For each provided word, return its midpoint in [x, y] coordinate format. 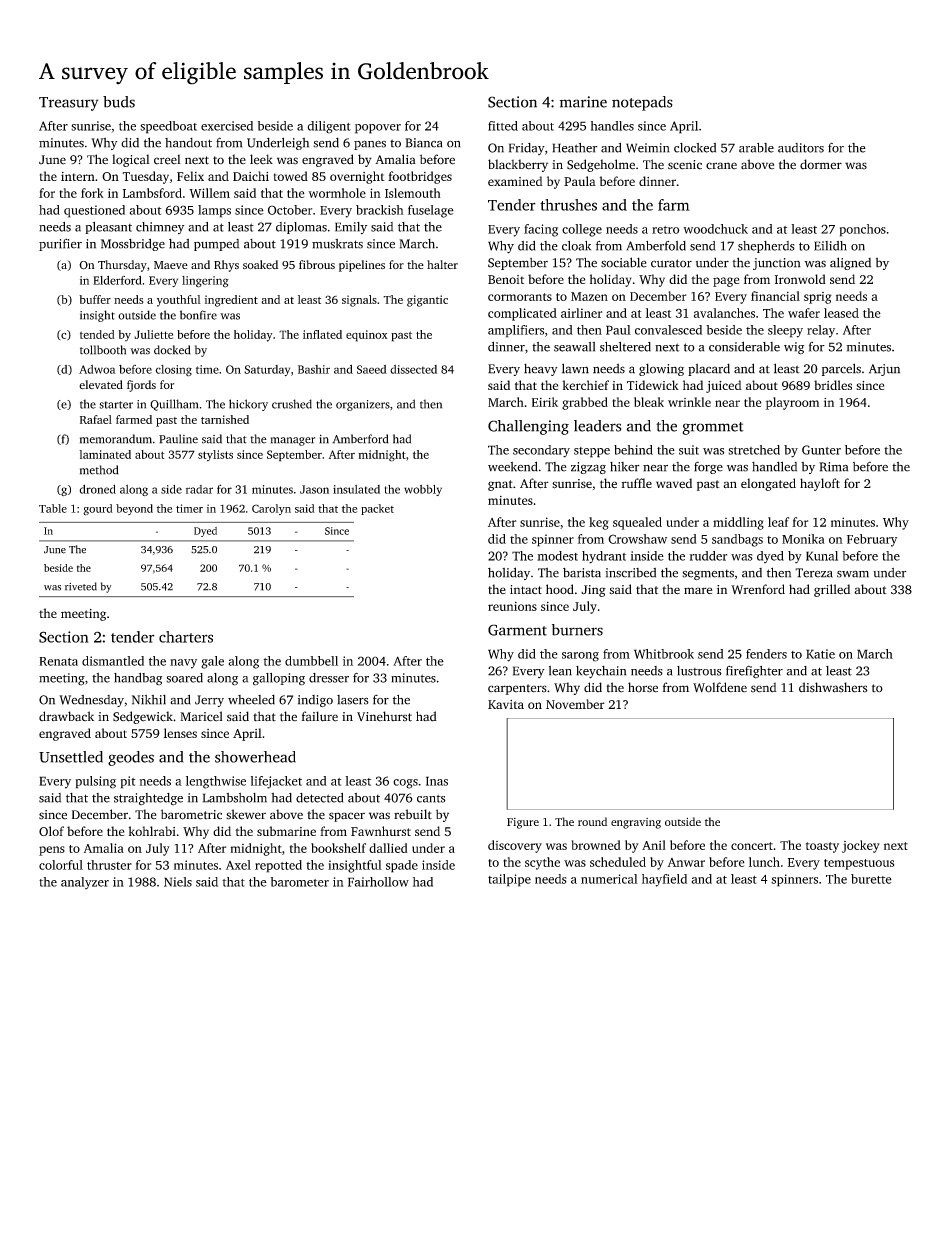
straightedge [148, 799]
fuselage [431, 211]
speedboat [168, 127]
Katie [820, 654]
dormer [821, 164]
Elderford [117, 280]
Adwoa [97, 369]
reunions [512, 606]
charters [186, 637]
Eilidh [830, 246]
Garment [517, 630]
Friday [527, 149]
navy [183, 664]
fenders [766, 654]
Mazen [589, 296]
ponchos [863, 230]
